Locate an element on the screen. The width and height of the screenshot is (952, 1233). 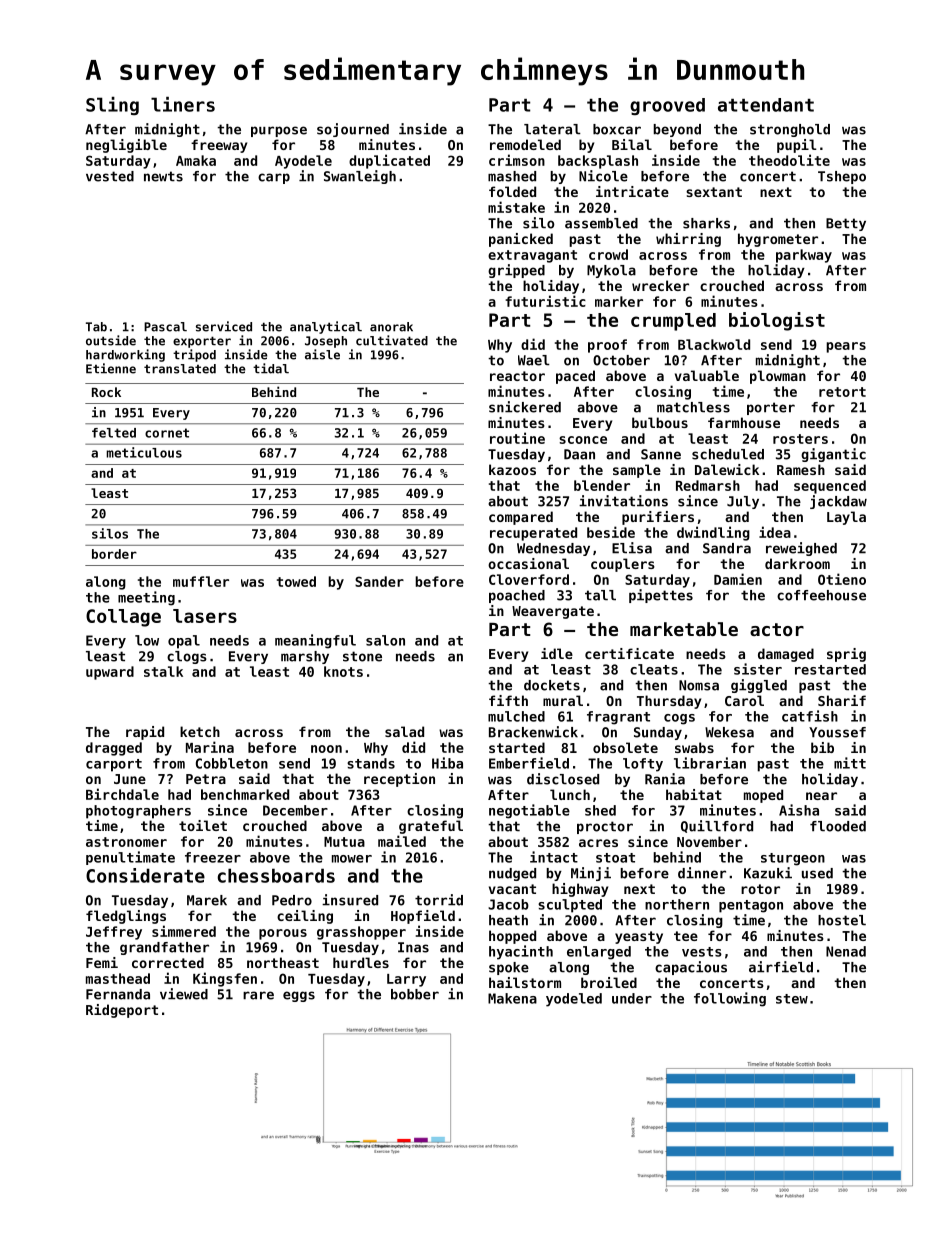
grooved is located at coordinates (667, 106).
